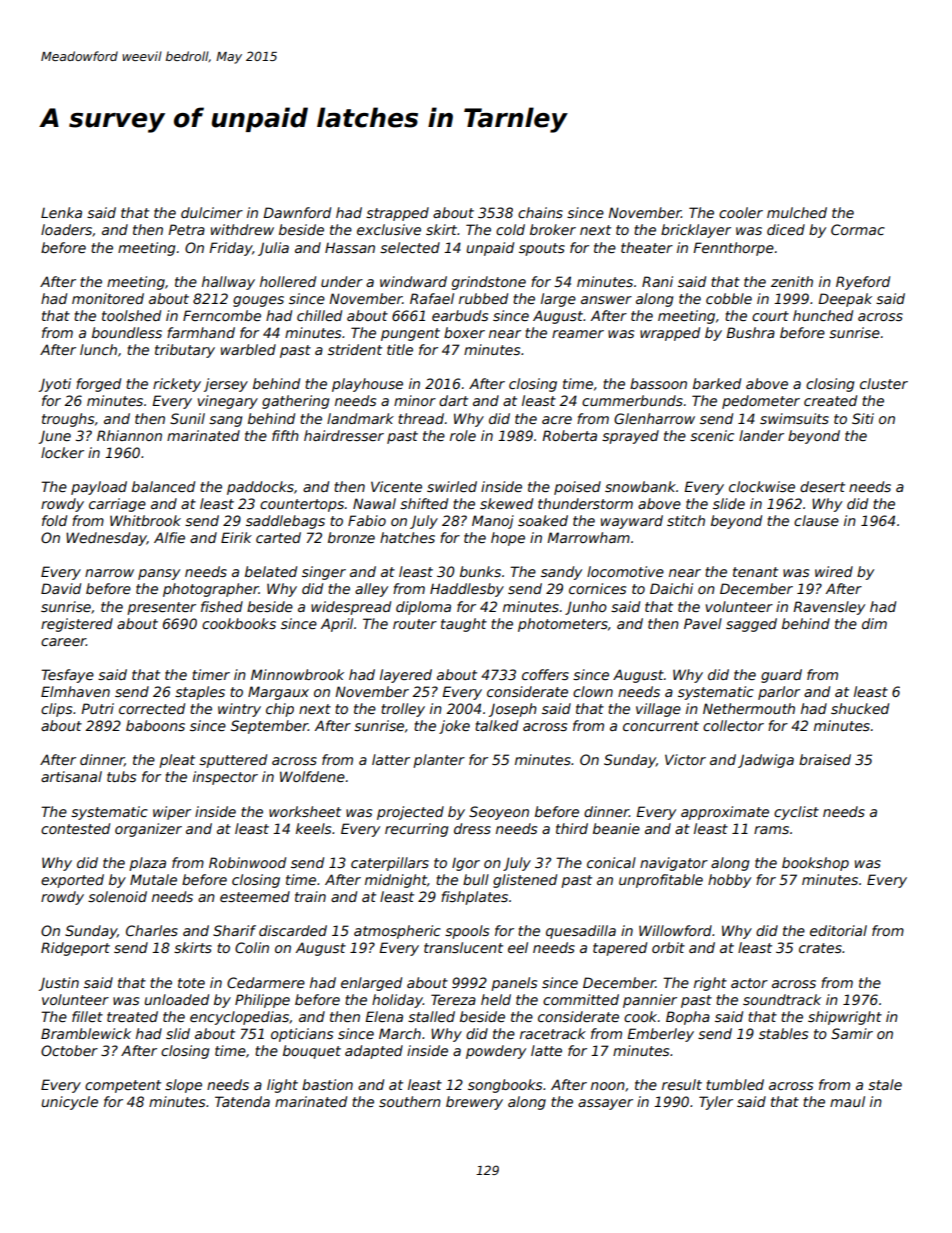 The image size is (952, 1233). What do you see at coordinates (123, 1086) in the screenshot?
I see `competent` at bounding box center [123, 1086].
